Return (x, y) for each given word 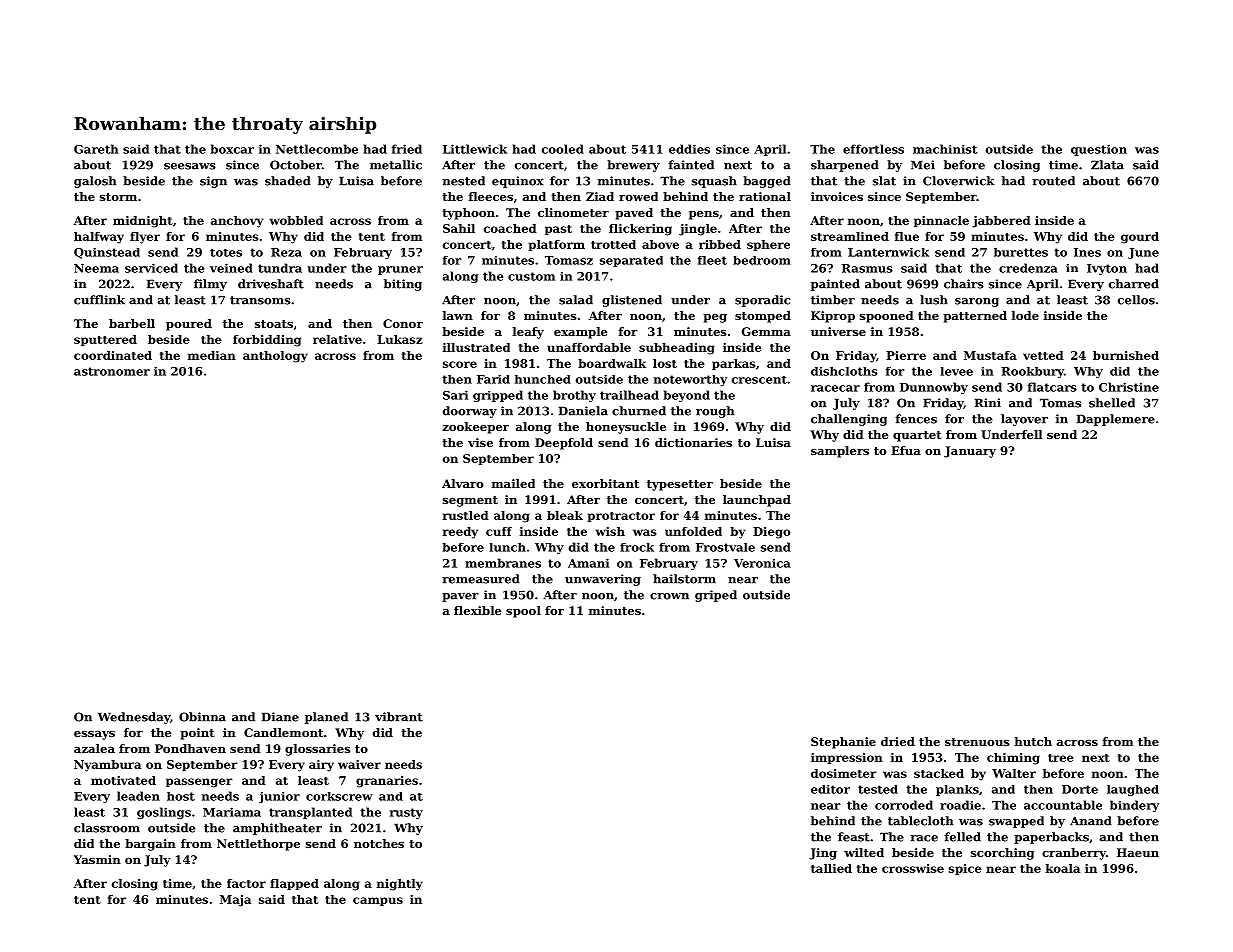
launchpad (757, 501)
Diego (772, 533)
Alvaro (462, 483)
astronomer (112, 371)
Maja (235, 901)
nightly (400, 885)
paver (460, 597)
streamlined (850, 236)
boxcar (232, 149)
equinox (517, 182)
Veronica (762, 563)
